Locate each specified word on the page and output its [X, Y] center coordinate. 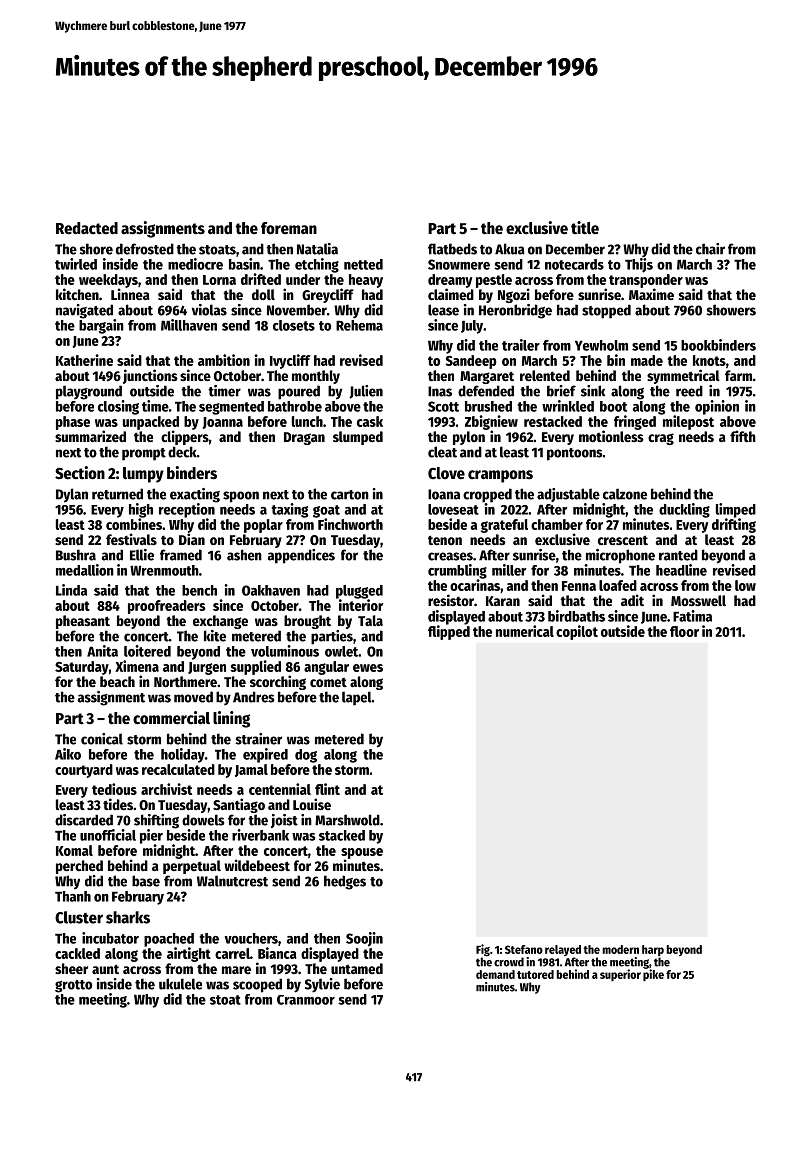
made [647, 360]
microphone [620, 556]
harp [653, 950]
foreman [289, 228]
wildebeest [257, 865]
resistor [451, 600]
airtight [189, 954]
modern [620, 949]
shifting [156, 821]
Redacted [87, 228]
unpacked [151, 423]
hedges [345, 882]
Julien [366, 392]
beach [117, 681]
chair [710, 249]
